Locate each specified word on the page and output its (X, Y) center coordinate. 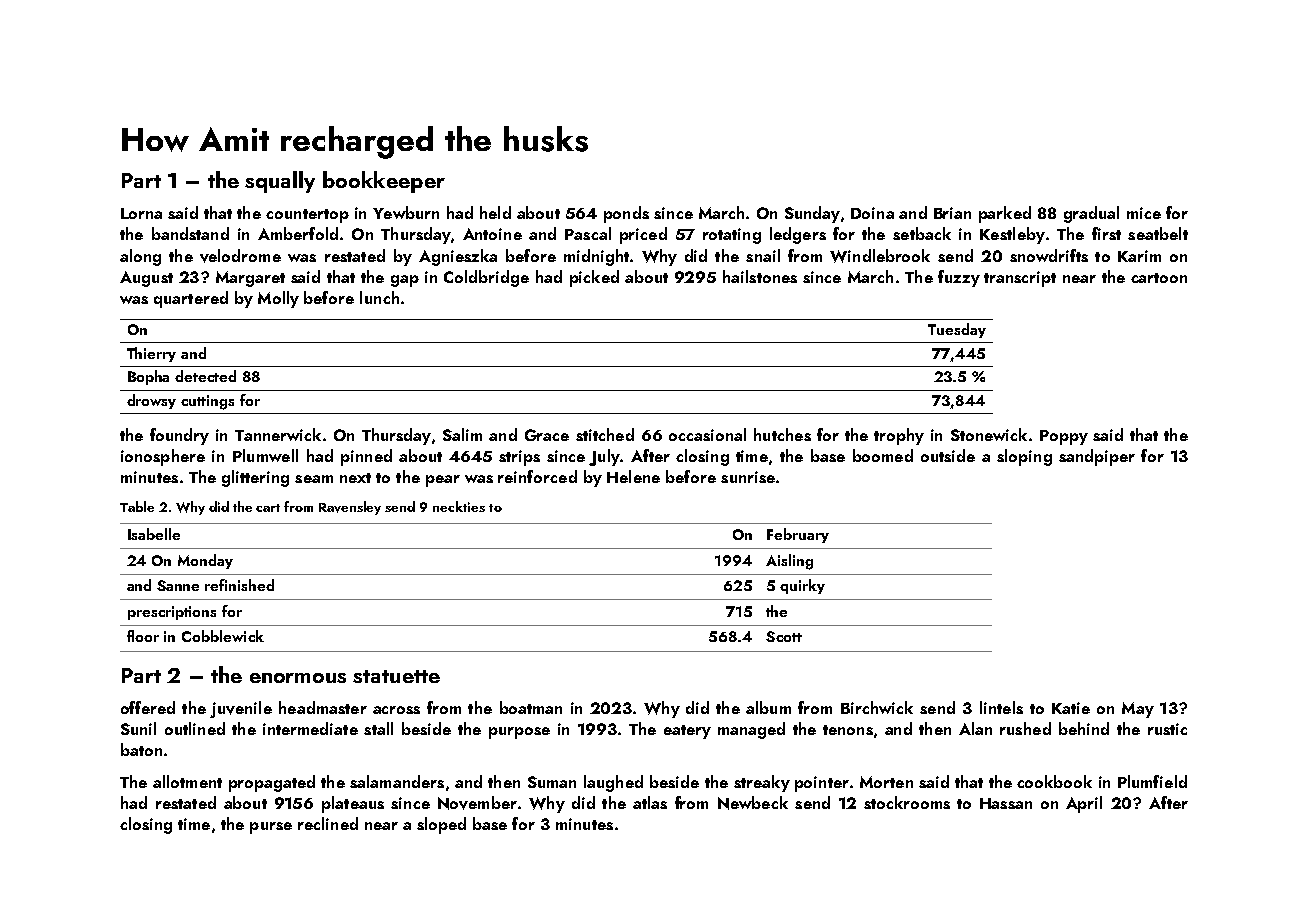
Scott (784, 636)
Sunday (812, 214)
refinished (239, 585)
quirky (802, 586)
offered (148, 707)
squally (280, 182)
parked (1005, 214)
